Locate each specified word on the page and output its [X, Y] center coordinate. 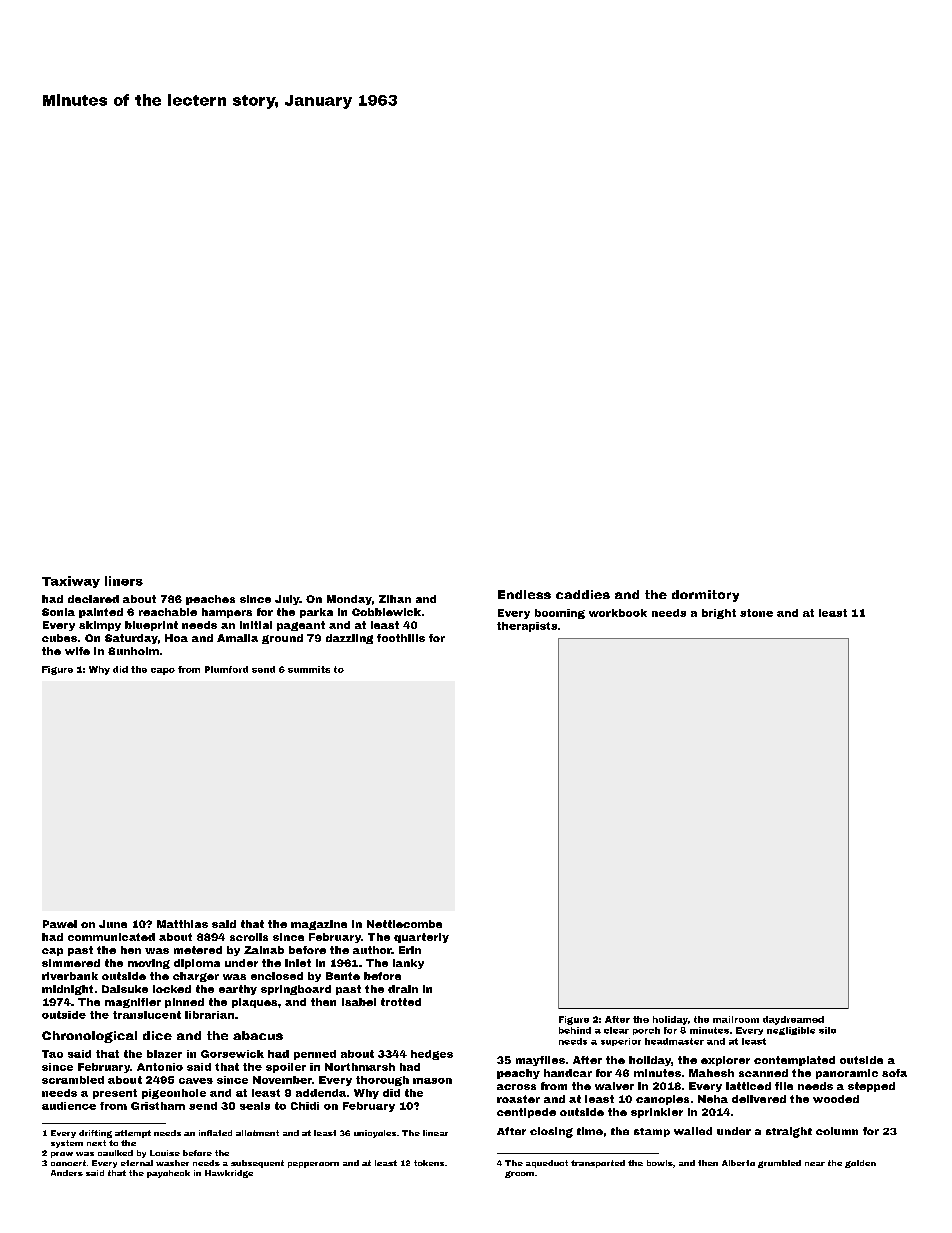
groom [519, 1174]
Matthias [182, 924]
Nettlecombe [404, 924]
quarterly [421, 938]
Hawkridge [229, 1174]
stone [756, 613]
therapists [527, 627]
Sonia [58, 612]
